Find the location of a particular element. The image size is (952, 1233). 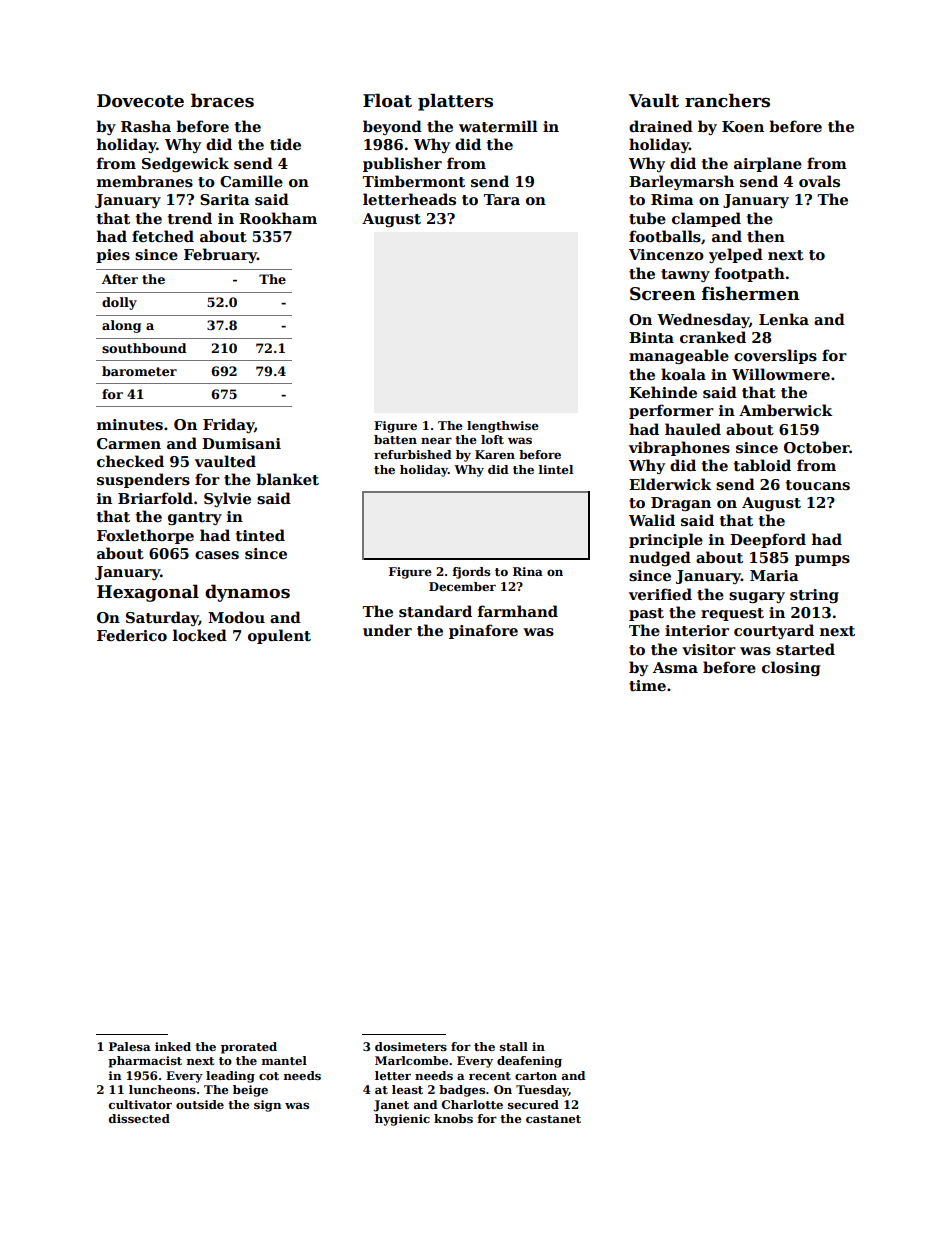

Dovecote is located at coordinates (140, 101).
